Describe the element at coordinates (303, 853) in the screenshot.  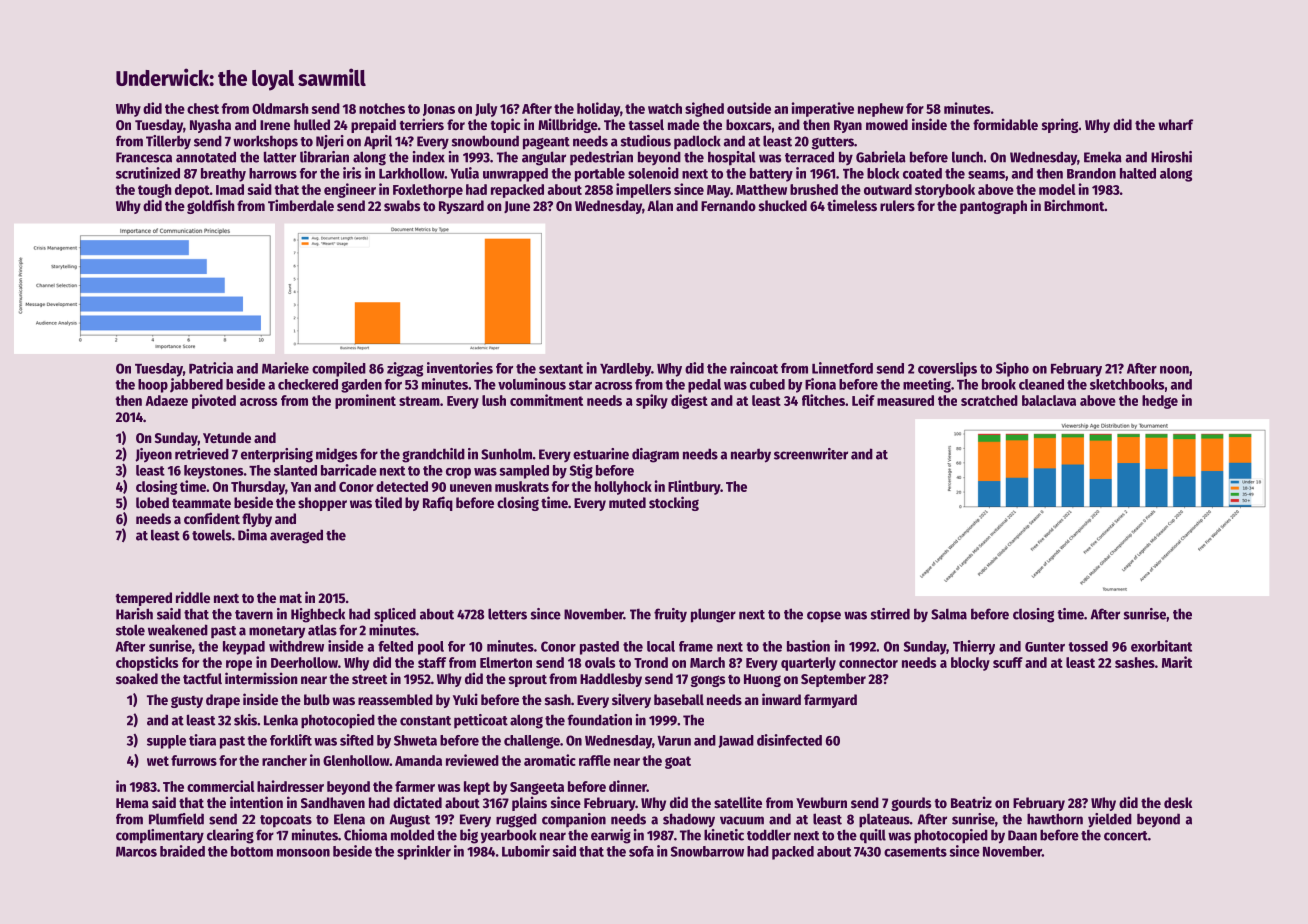
I see `monsoon` at that location.
